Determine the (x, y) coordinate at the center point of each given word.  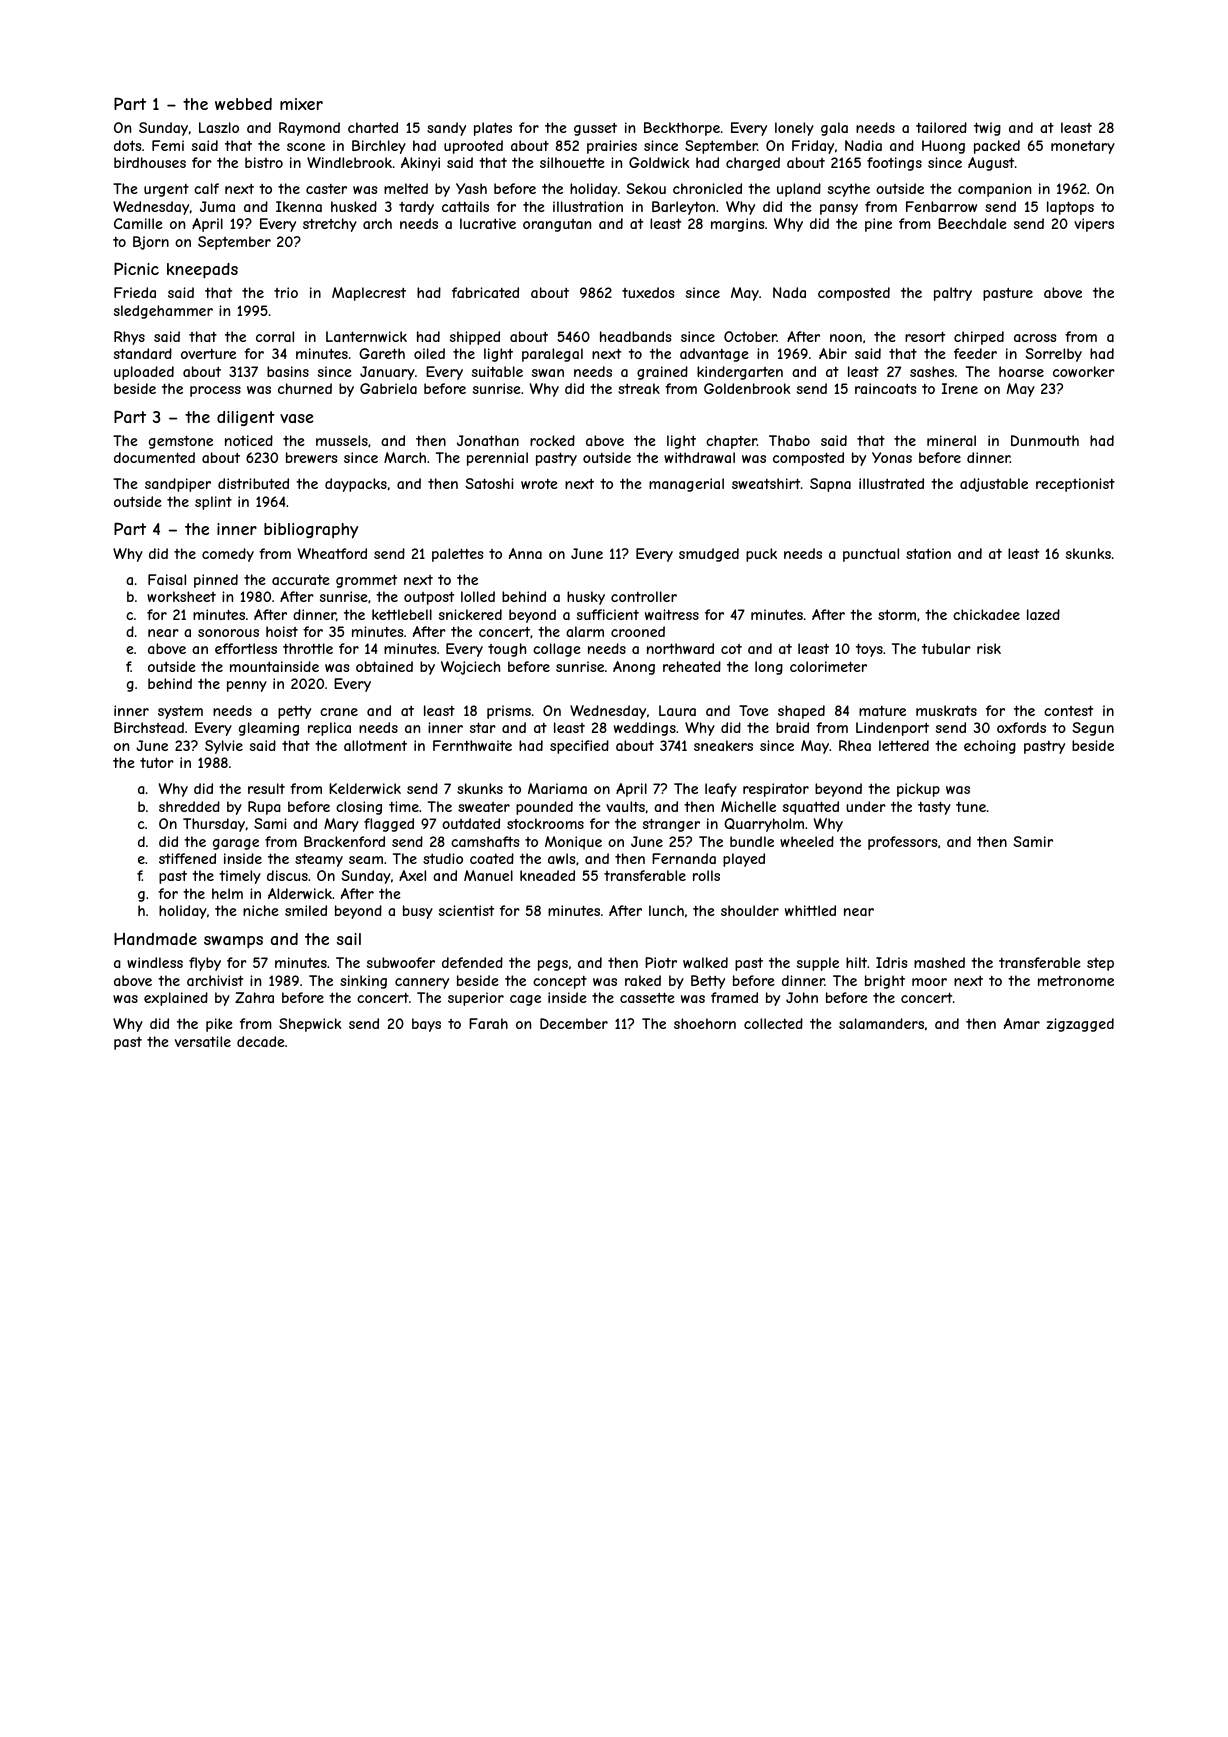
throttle (308, 648)
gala (834, 129)
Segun (1093, 729)
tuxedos (648, 292)
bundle (752, 841)
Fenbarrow (941, 206)
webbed (243, 104)
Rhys (129, 338)
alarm (585, 631)
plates (493, 129)
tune (971, 807)
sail (349, 939)
